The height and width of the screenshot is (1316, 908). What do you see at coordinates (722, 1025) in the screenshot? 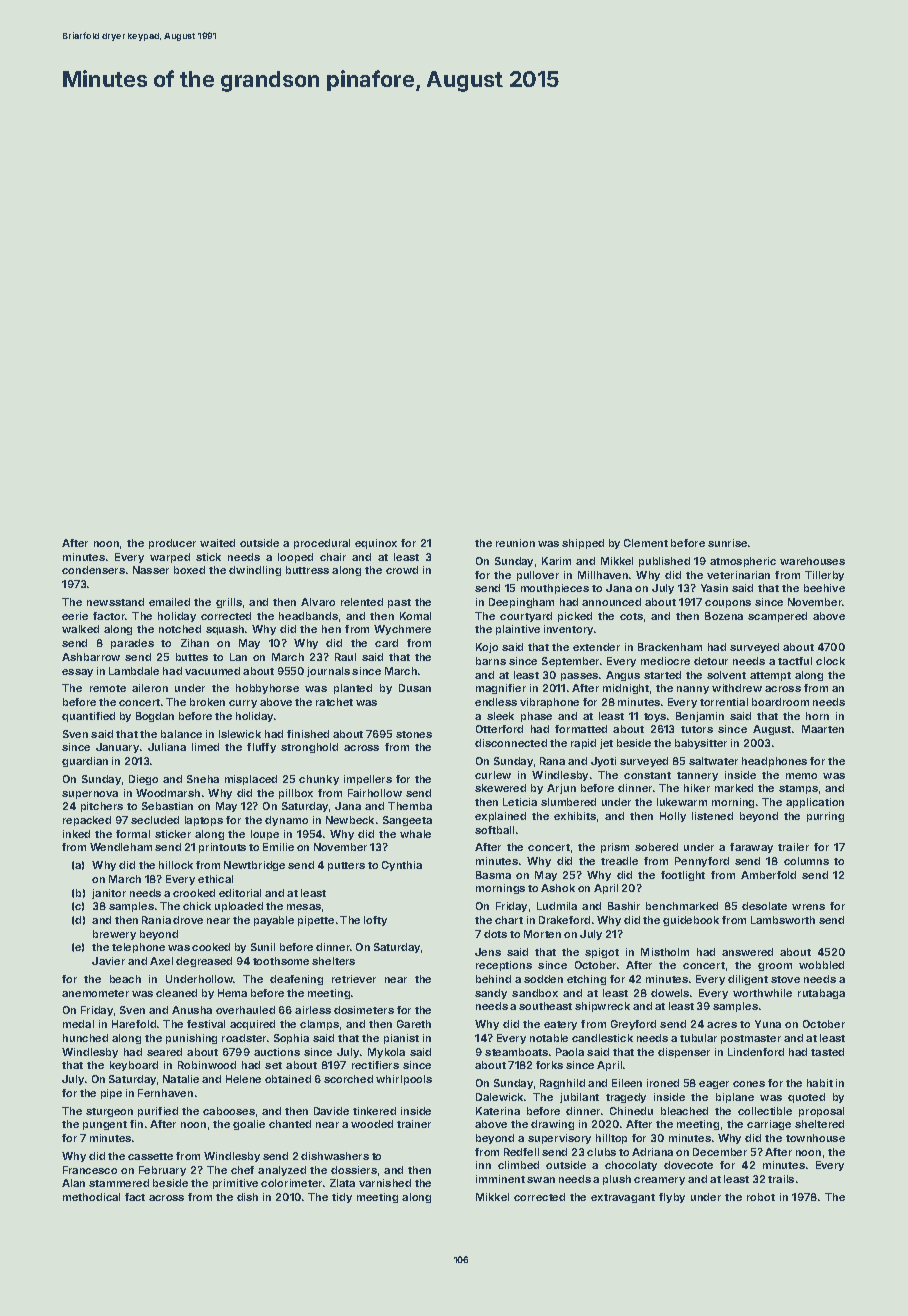
I see `acres` at bounding box center [722, 1025].
